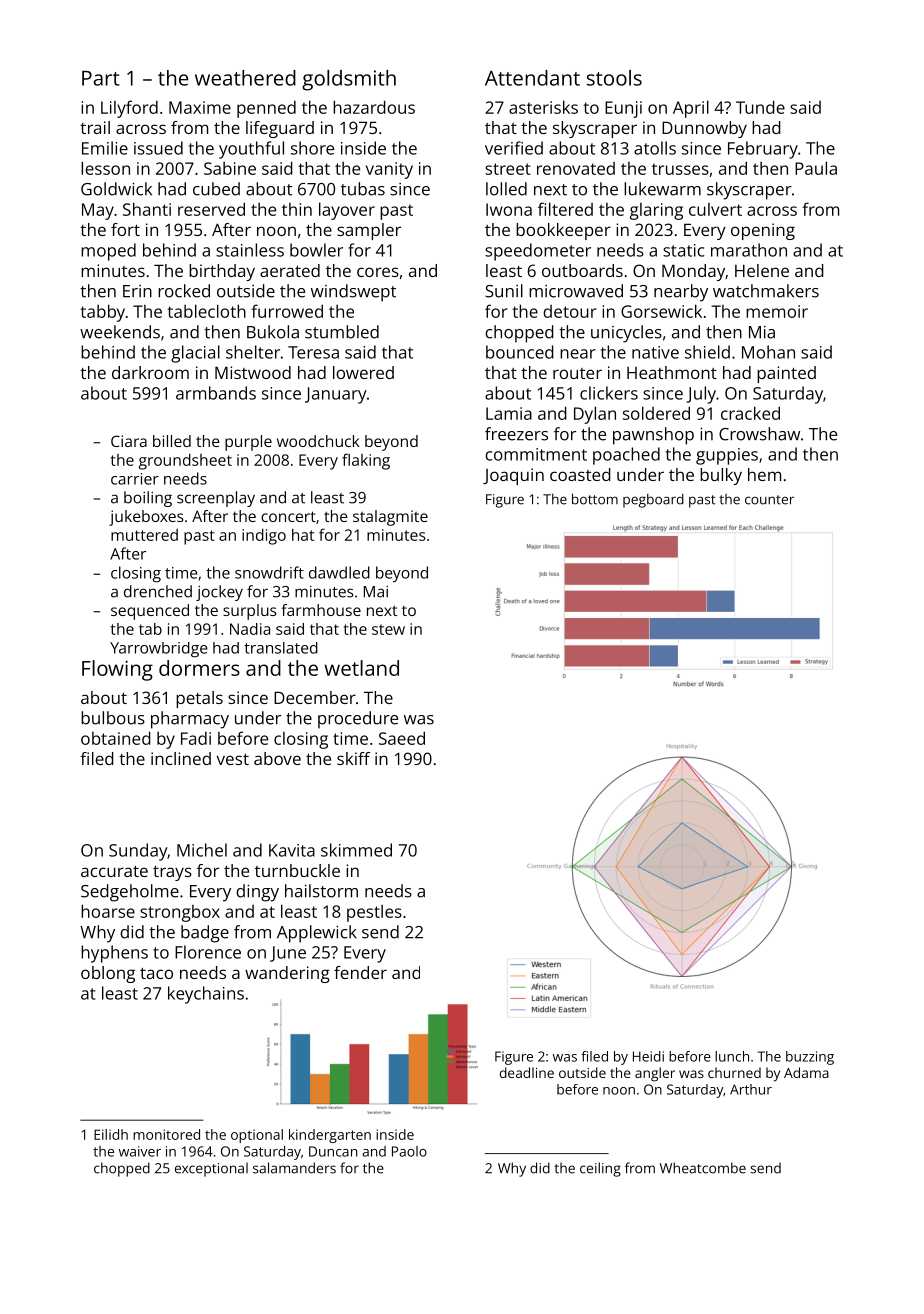  What do you see at coordinates (95, 127) in the screenshot?
I see `trail` at bounding box center [95, 127].
